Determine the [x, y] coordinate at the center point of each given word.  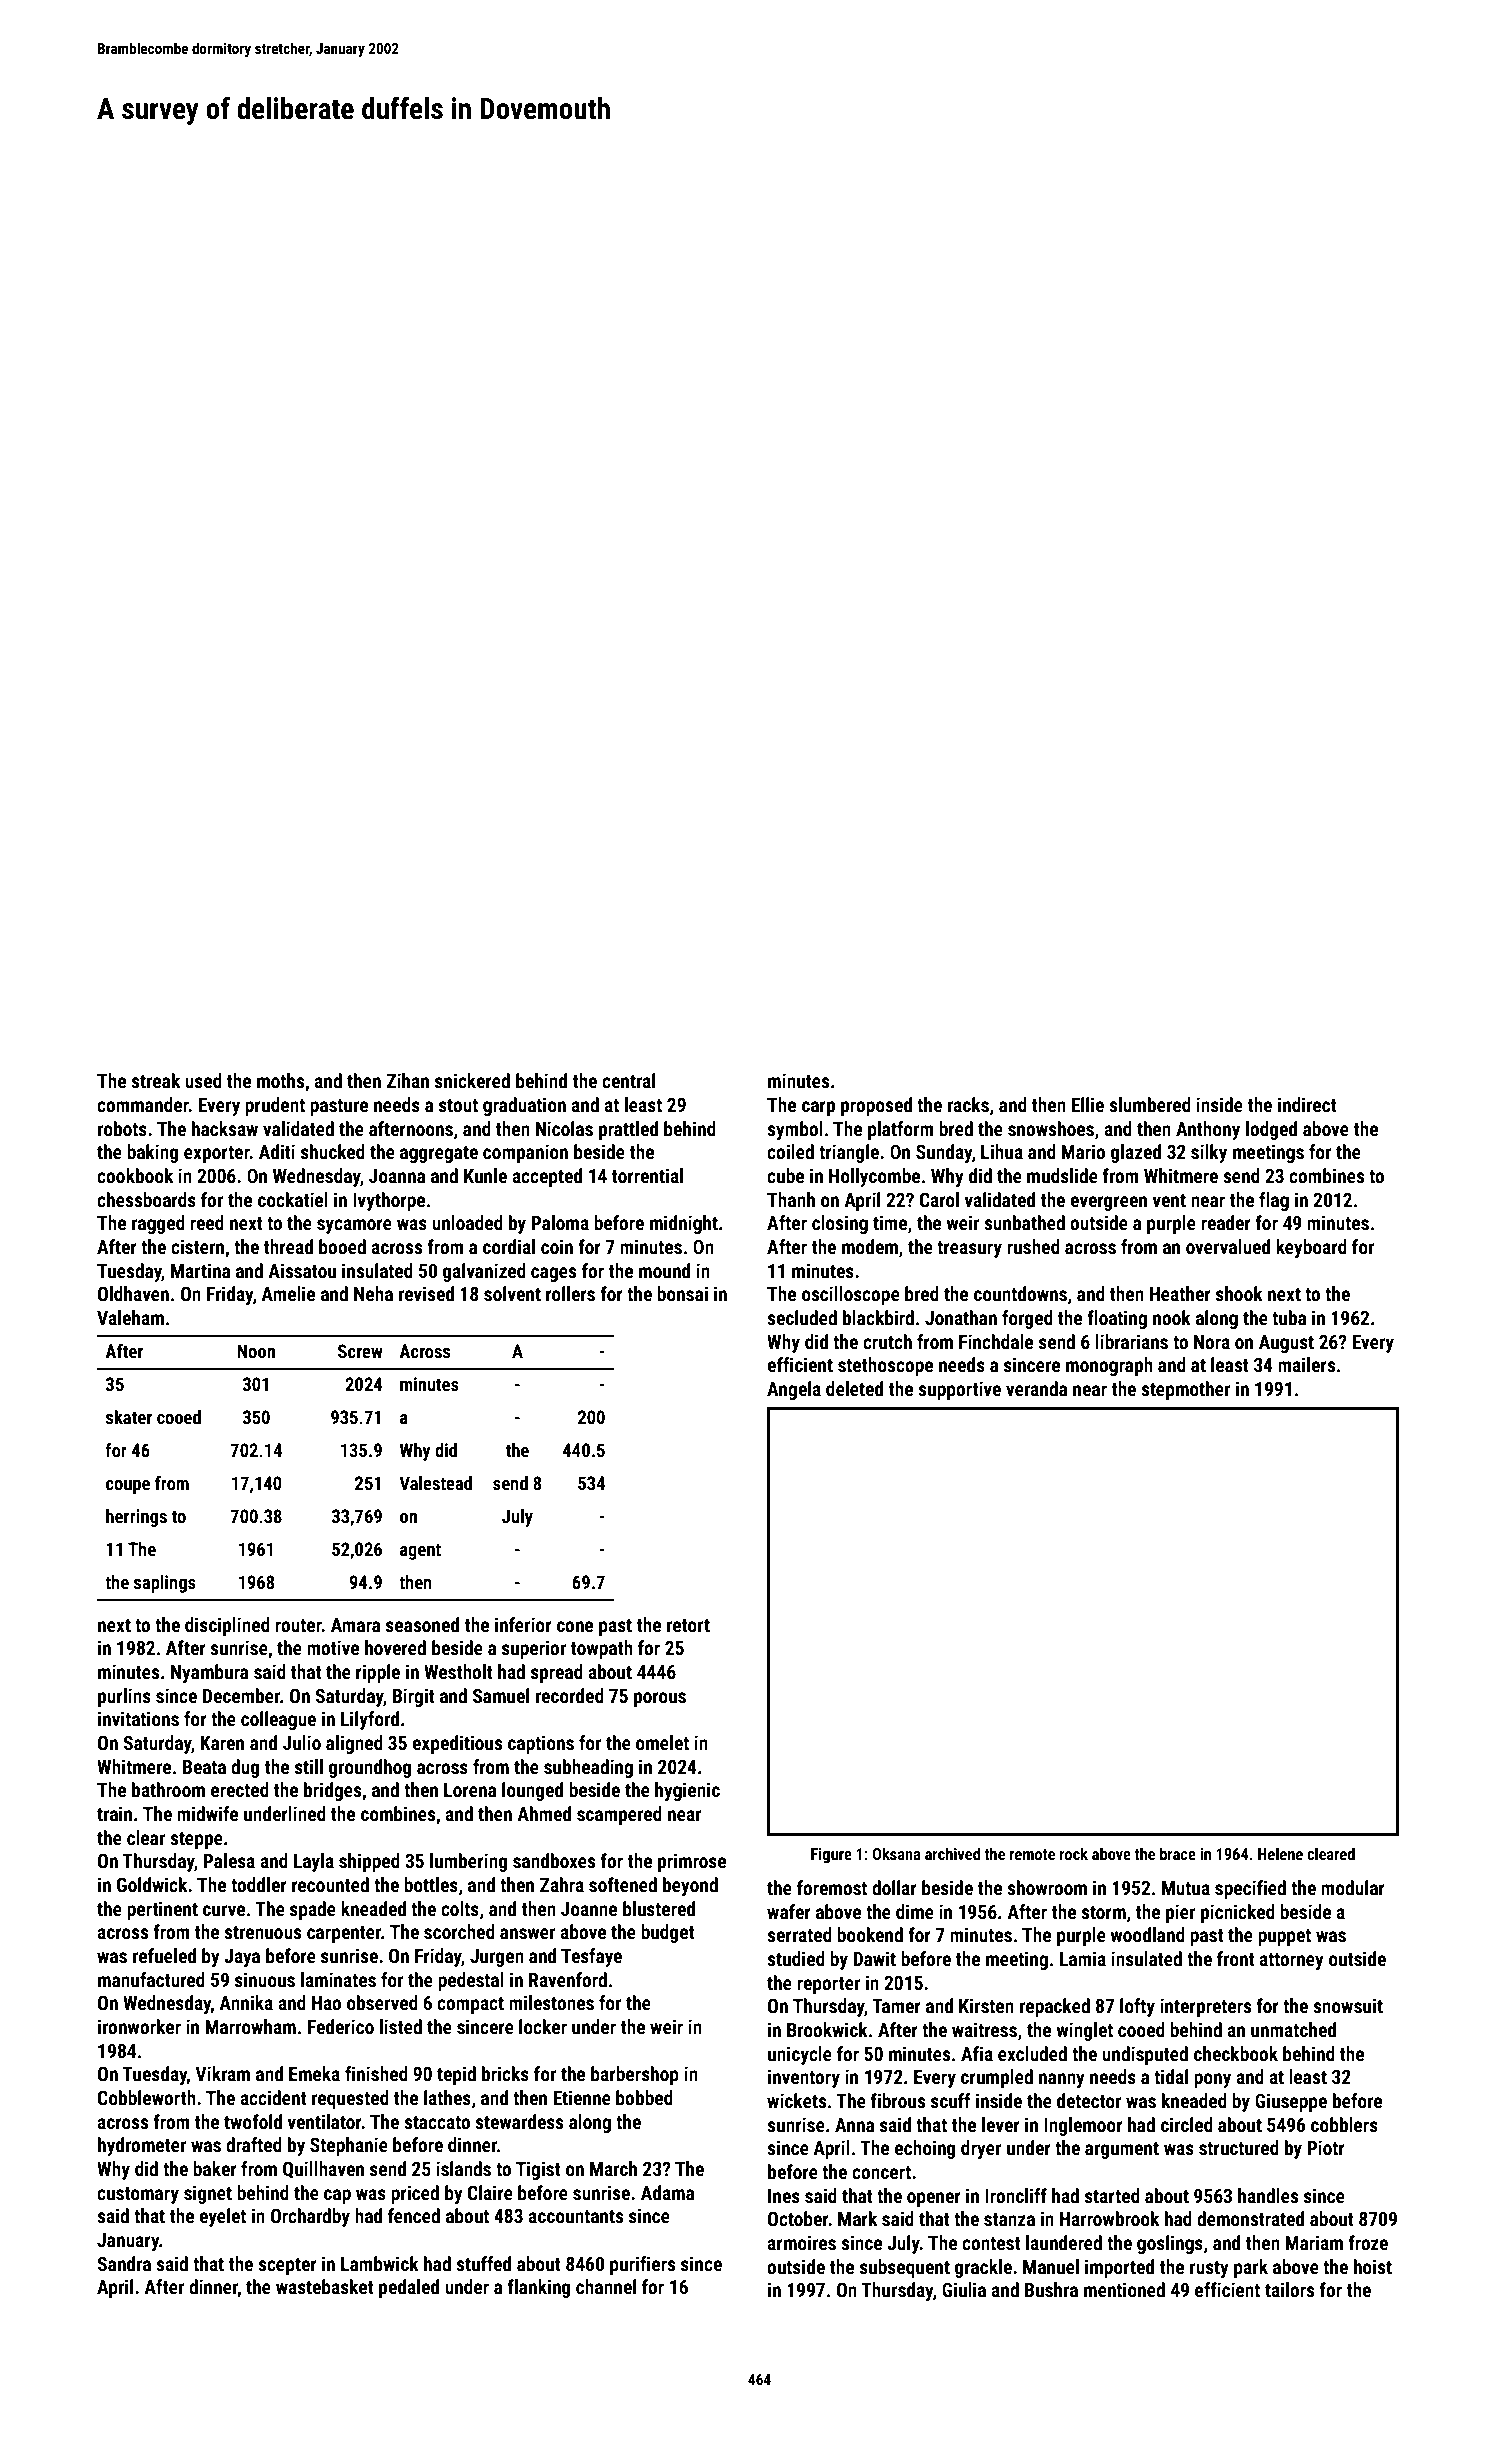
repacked [1055, 2007]
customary [138, 2195]
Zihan [408, 1080]
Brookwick [827, 2029]
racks [968, 1104]
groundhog [370, 1768]
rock [1074, 1853]
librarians [1131, 1341]
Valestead [435, 1483]
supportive [959, 1390]
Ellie [1087, 1104]
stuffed [483, 2263]
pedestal [471, 1981]
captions [541, 1744]
